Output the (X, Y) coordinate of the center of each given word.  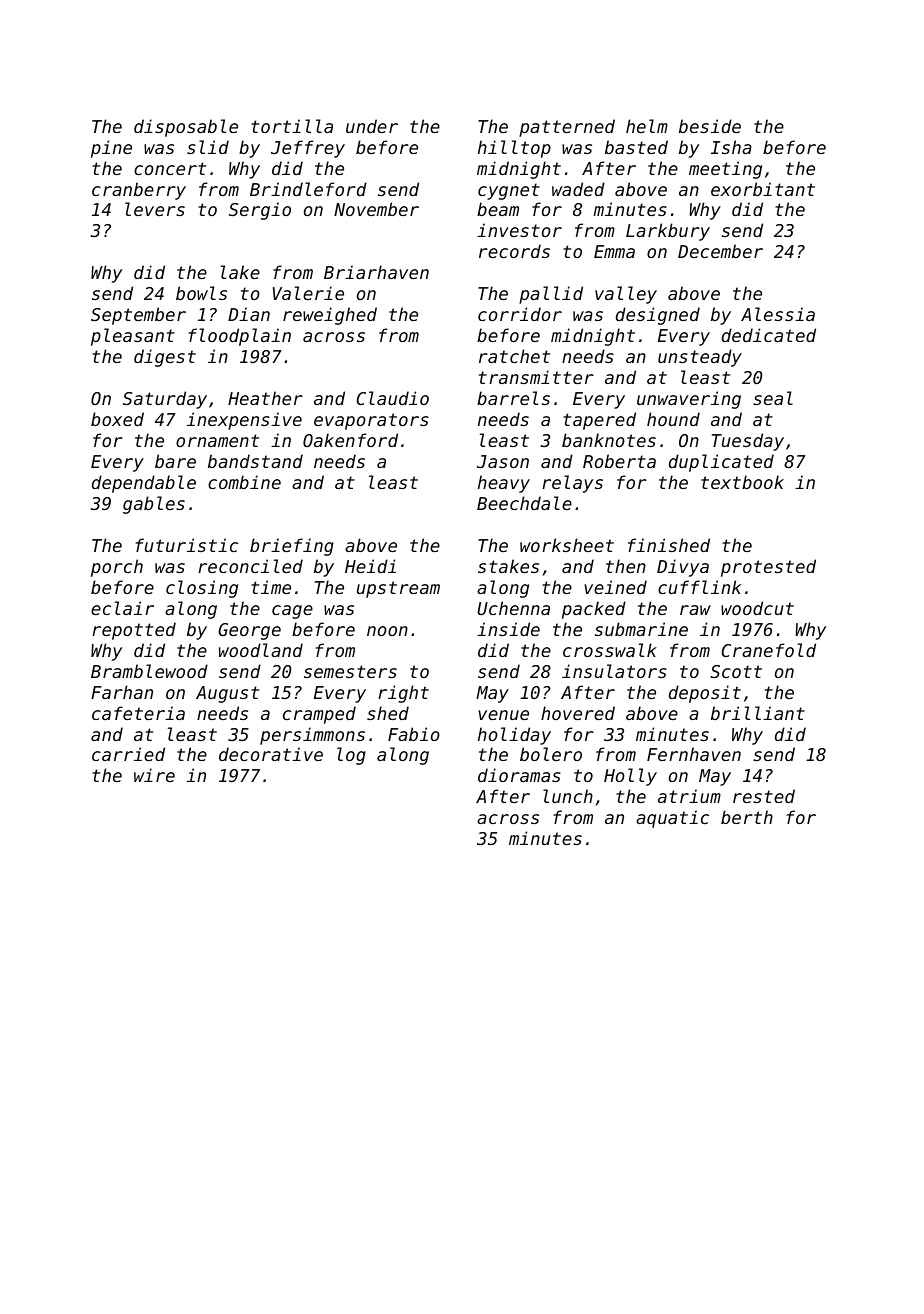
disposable (186, 128)
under (372, 126)
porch (117, 568)
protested (768, 568)
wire (154, 775)
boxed (117, 419)
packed (594, 610)
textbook (742, 482)
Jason (503, 461)
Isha (731, 147)
